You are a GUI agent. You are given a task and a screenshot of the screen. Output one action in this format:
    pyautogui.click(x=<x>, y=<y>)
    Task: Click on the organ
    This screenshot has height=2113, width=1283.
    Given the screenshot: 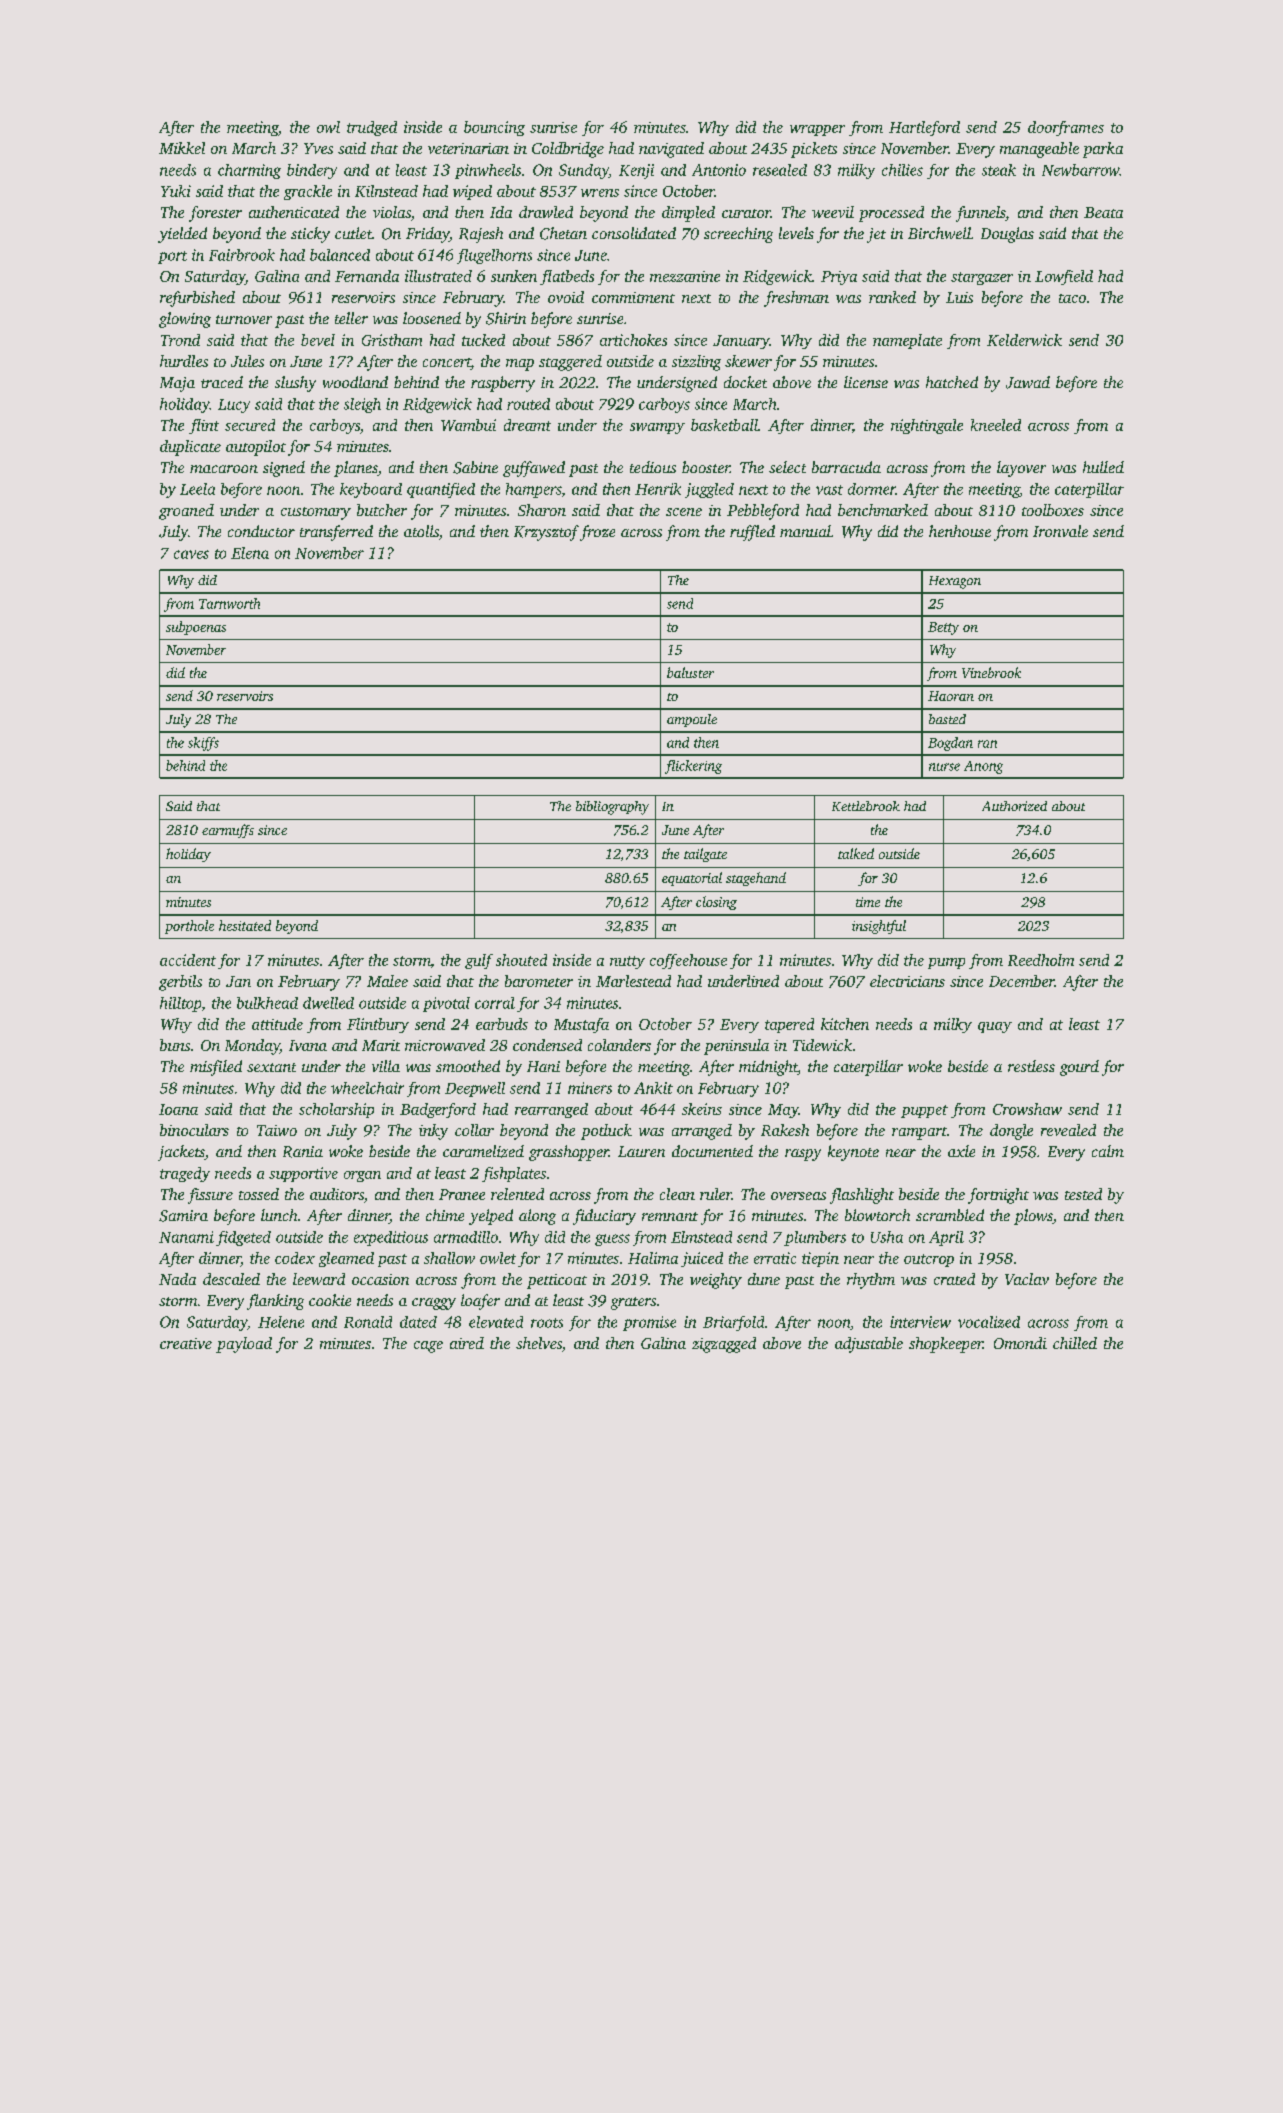 What is the action you would take?
    pyautogui.click(x=362, y=1176)
